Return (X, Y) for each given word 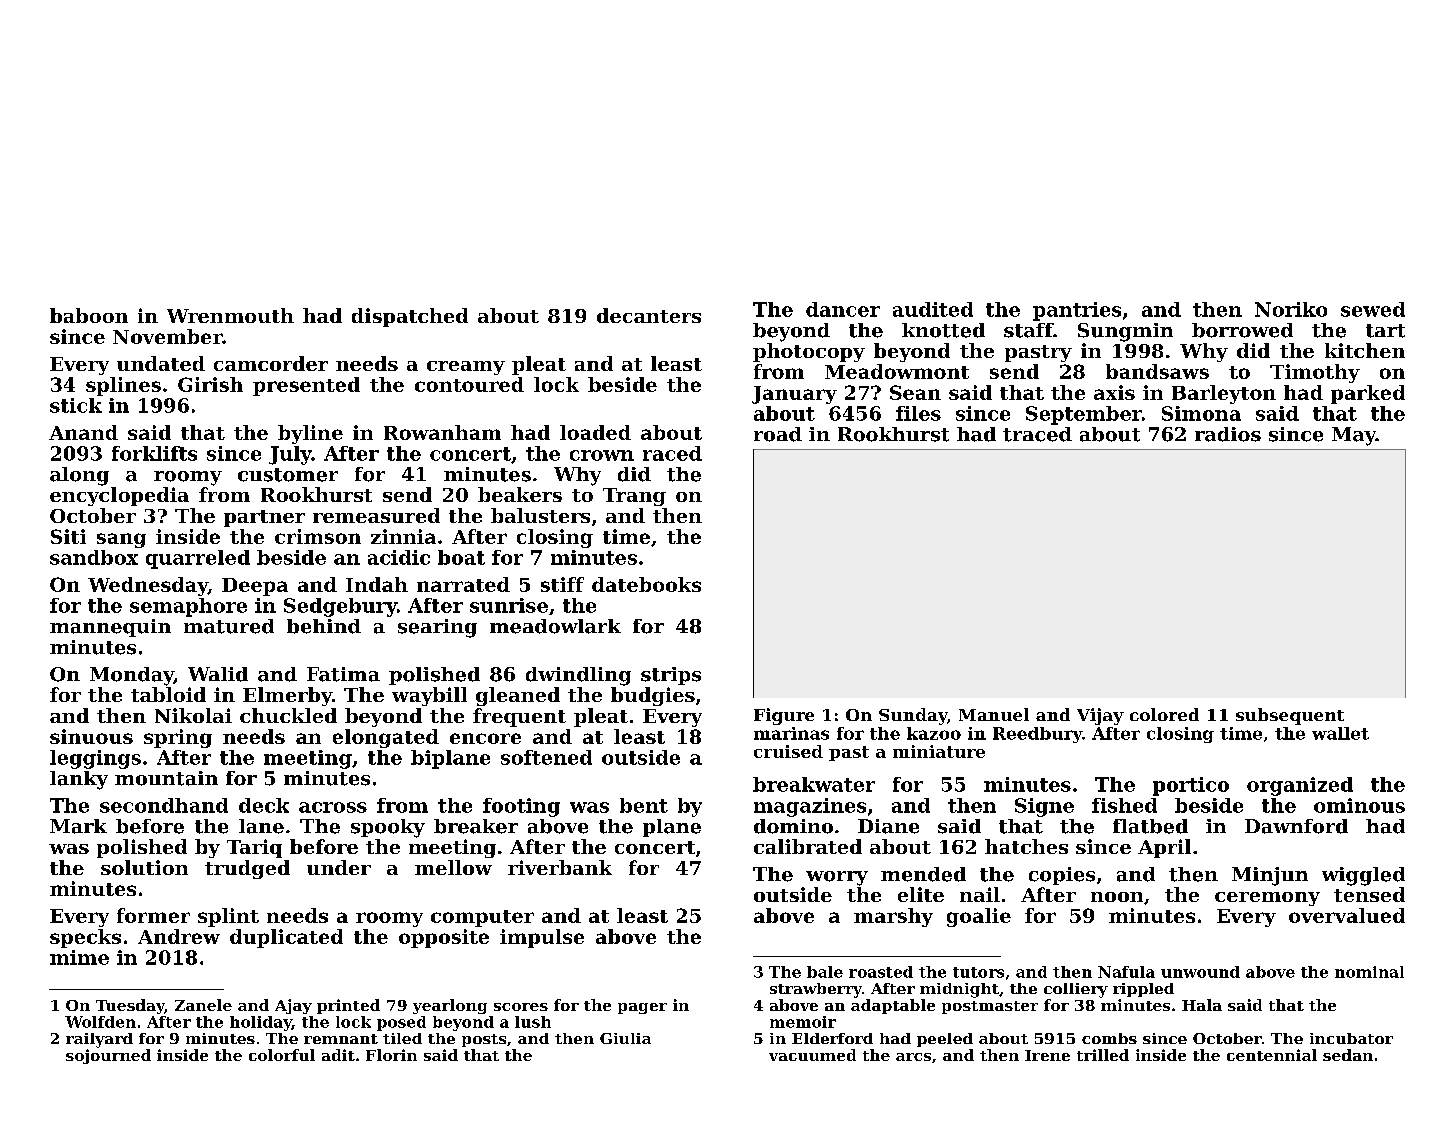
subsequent (1290, 716)
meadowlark (555, 626)
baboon (89, 315)
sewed (1373, 309)
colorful (282, 1055)
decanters (649, 315)
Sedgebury (340, 607)
